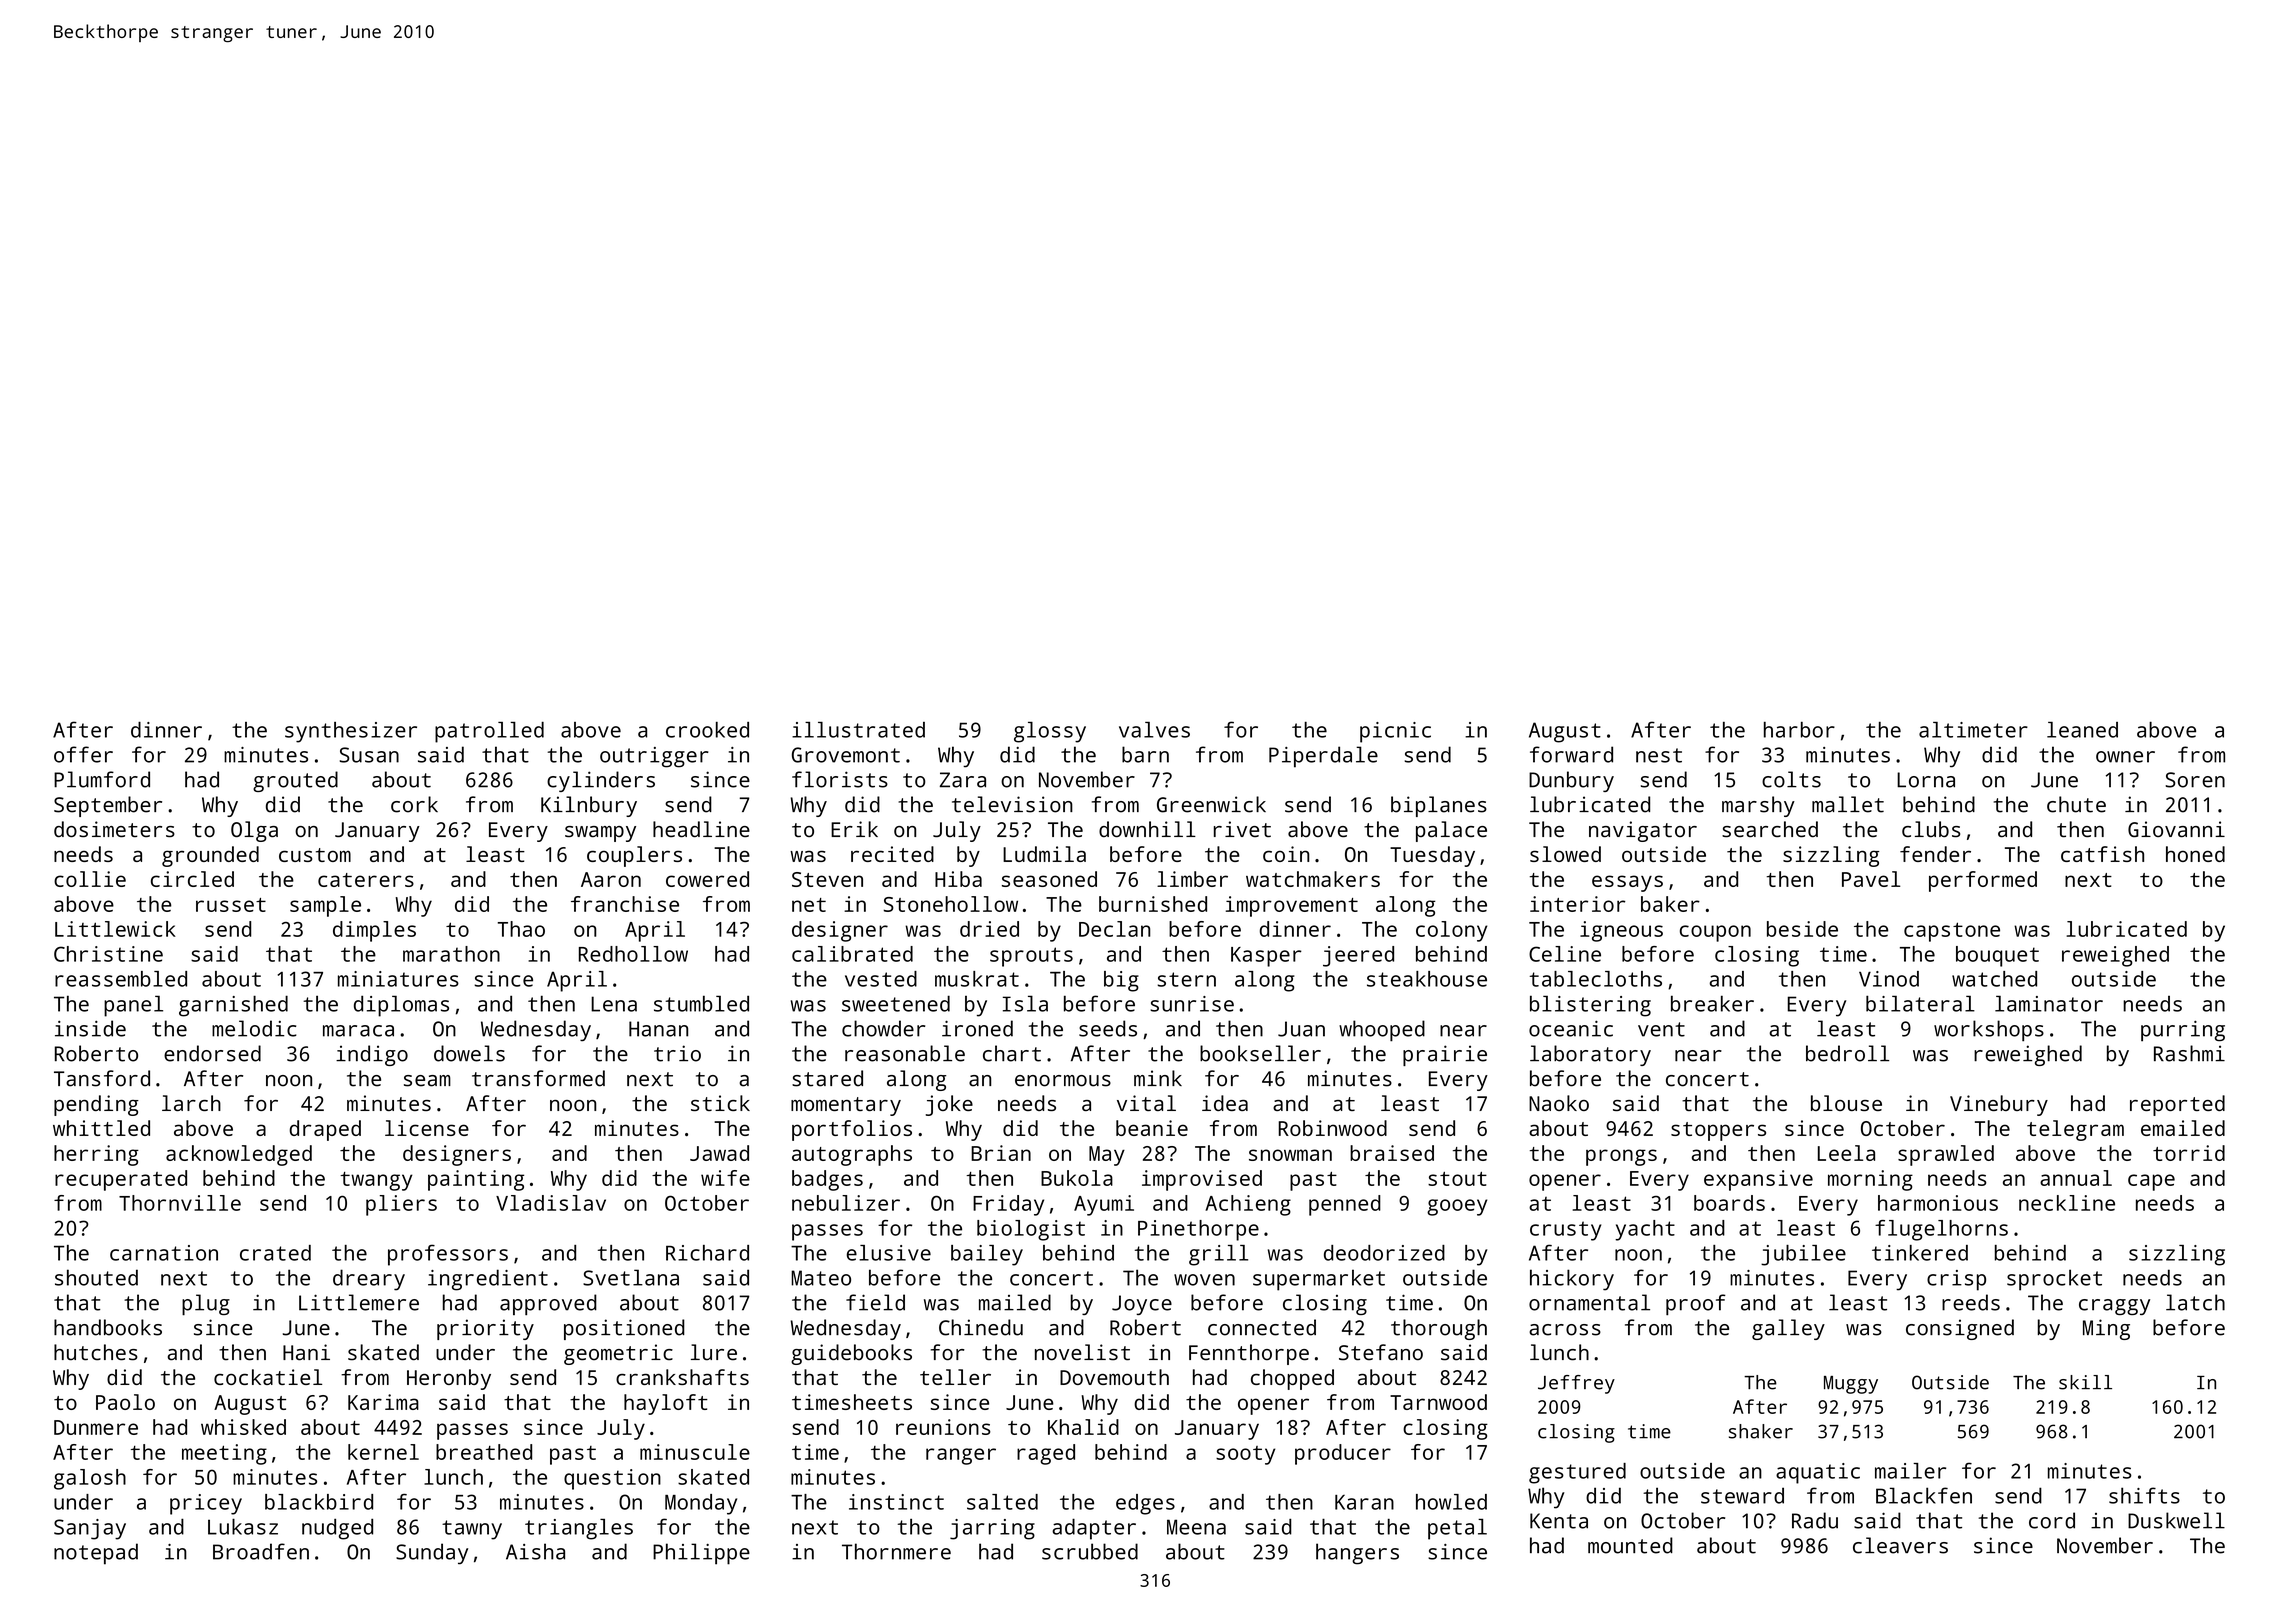  What do you see at coordinates (905, 1053) in the image?
I see `reasonable` at bounding box center [905, 1053].
